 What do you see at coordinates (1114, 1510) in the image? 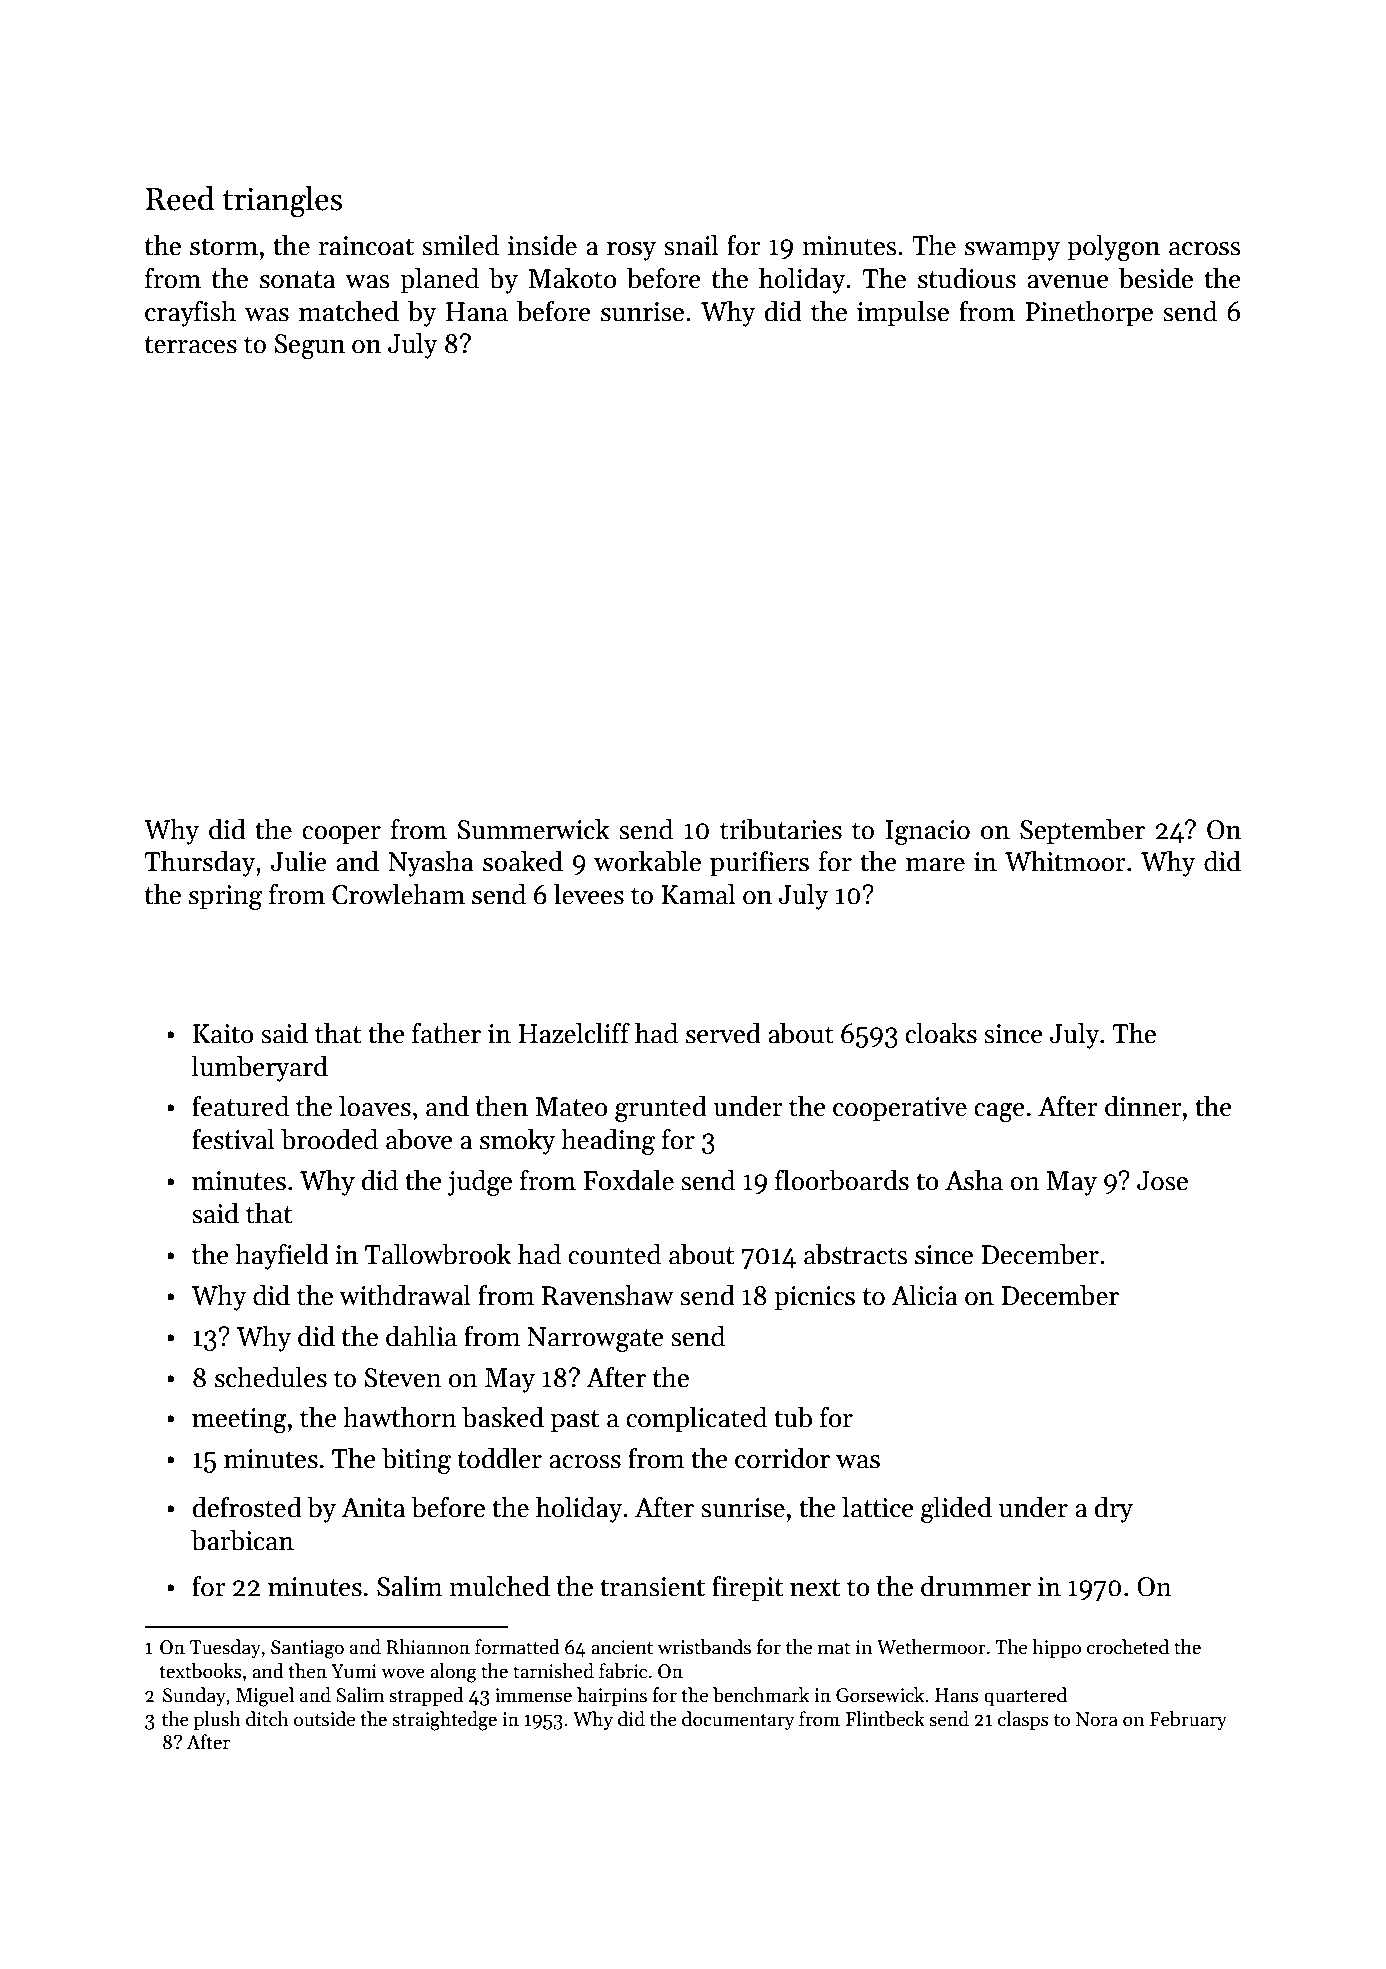
I see `dry` at bounding box center [1114, 1510].
